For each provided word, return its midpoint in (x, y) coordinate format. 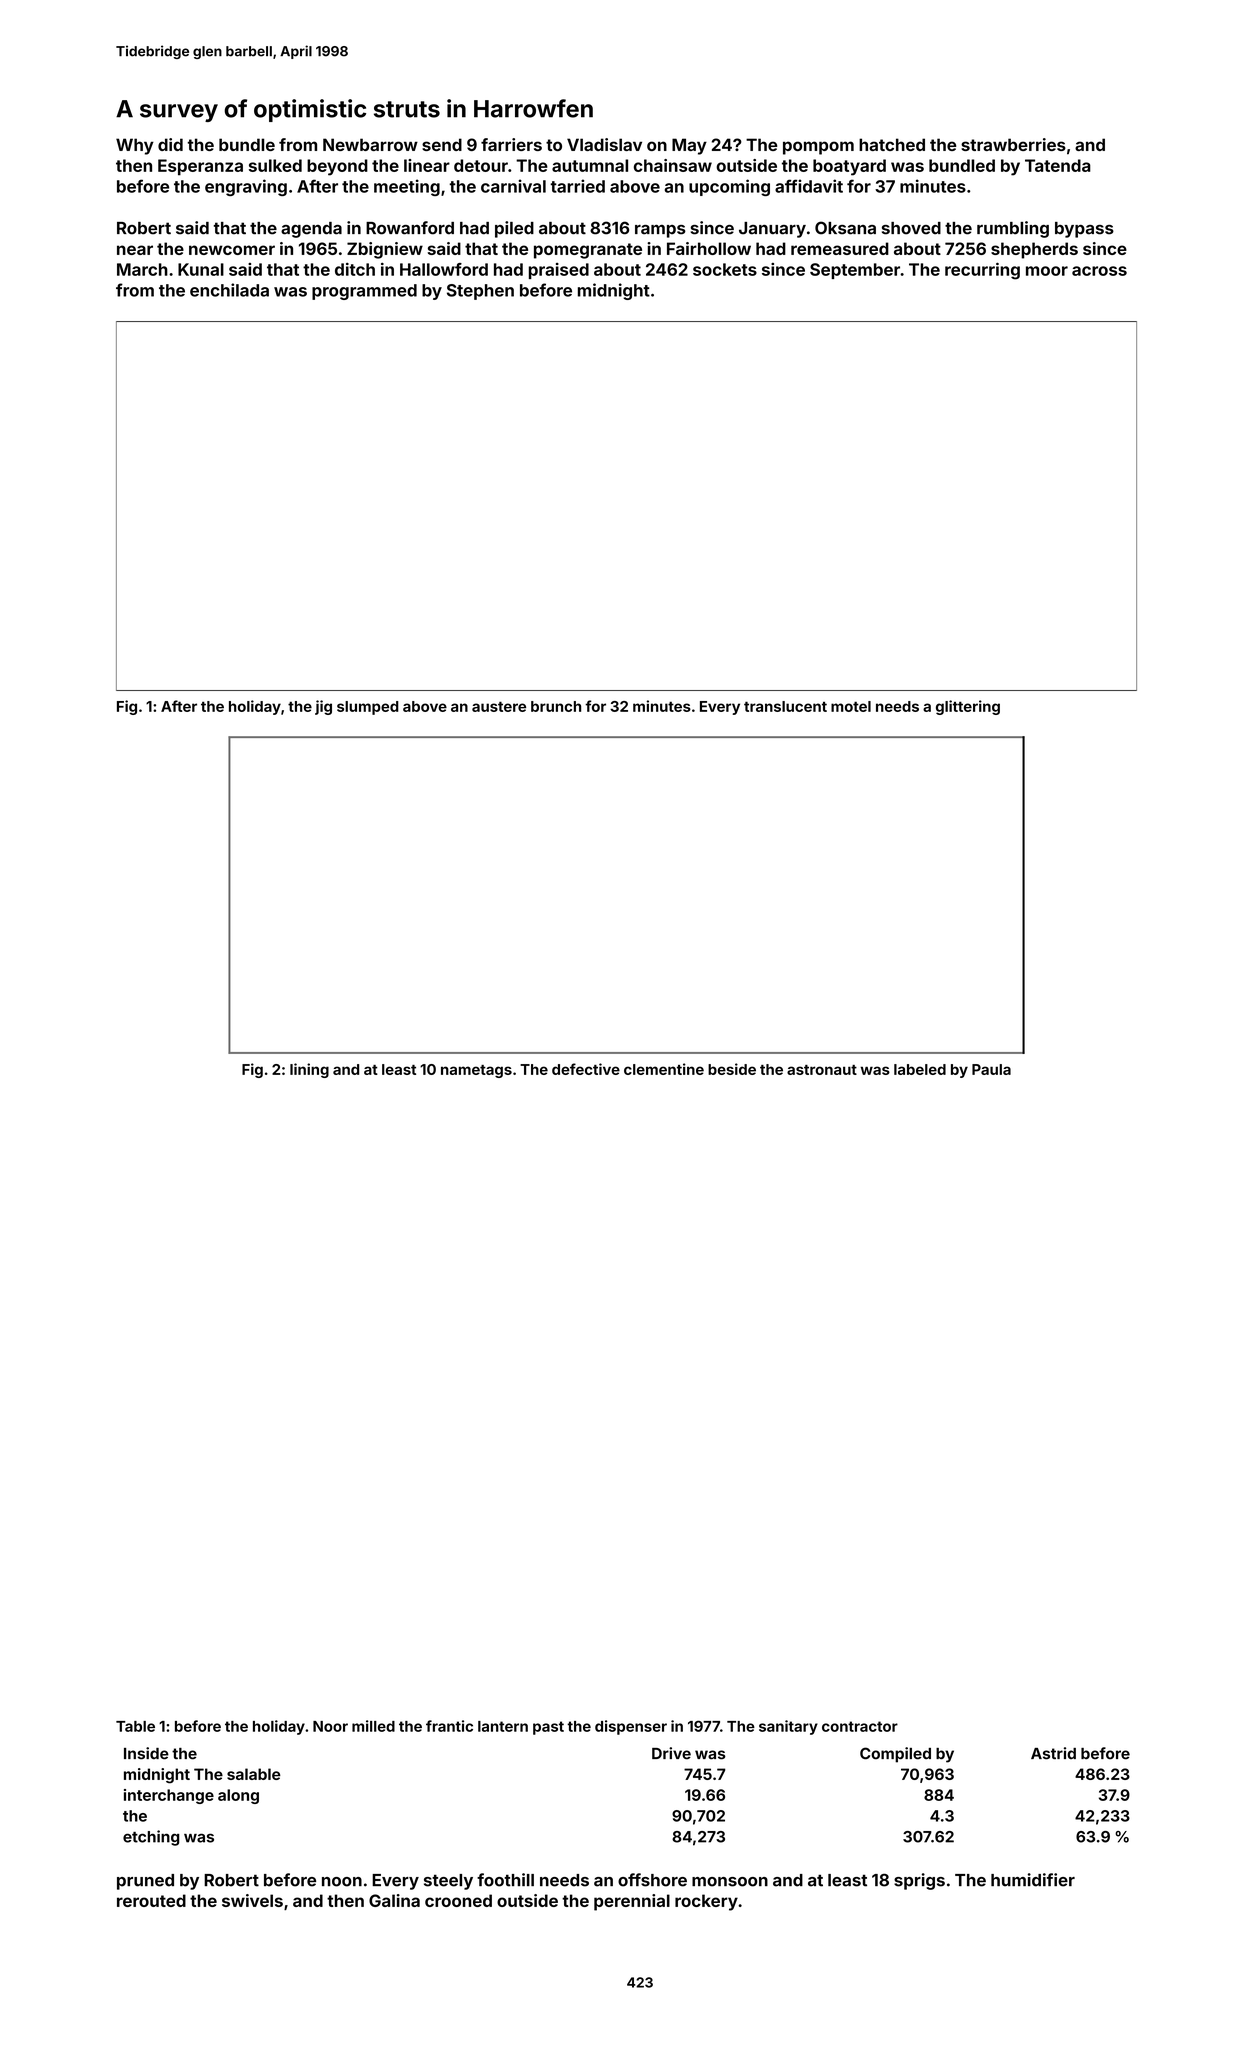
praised (559, 271)
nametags (476, 1071)
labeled (920, 1069)
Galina (394, 1900)
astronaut (822, 1070)
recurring (982, 271)
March (142, 269)
